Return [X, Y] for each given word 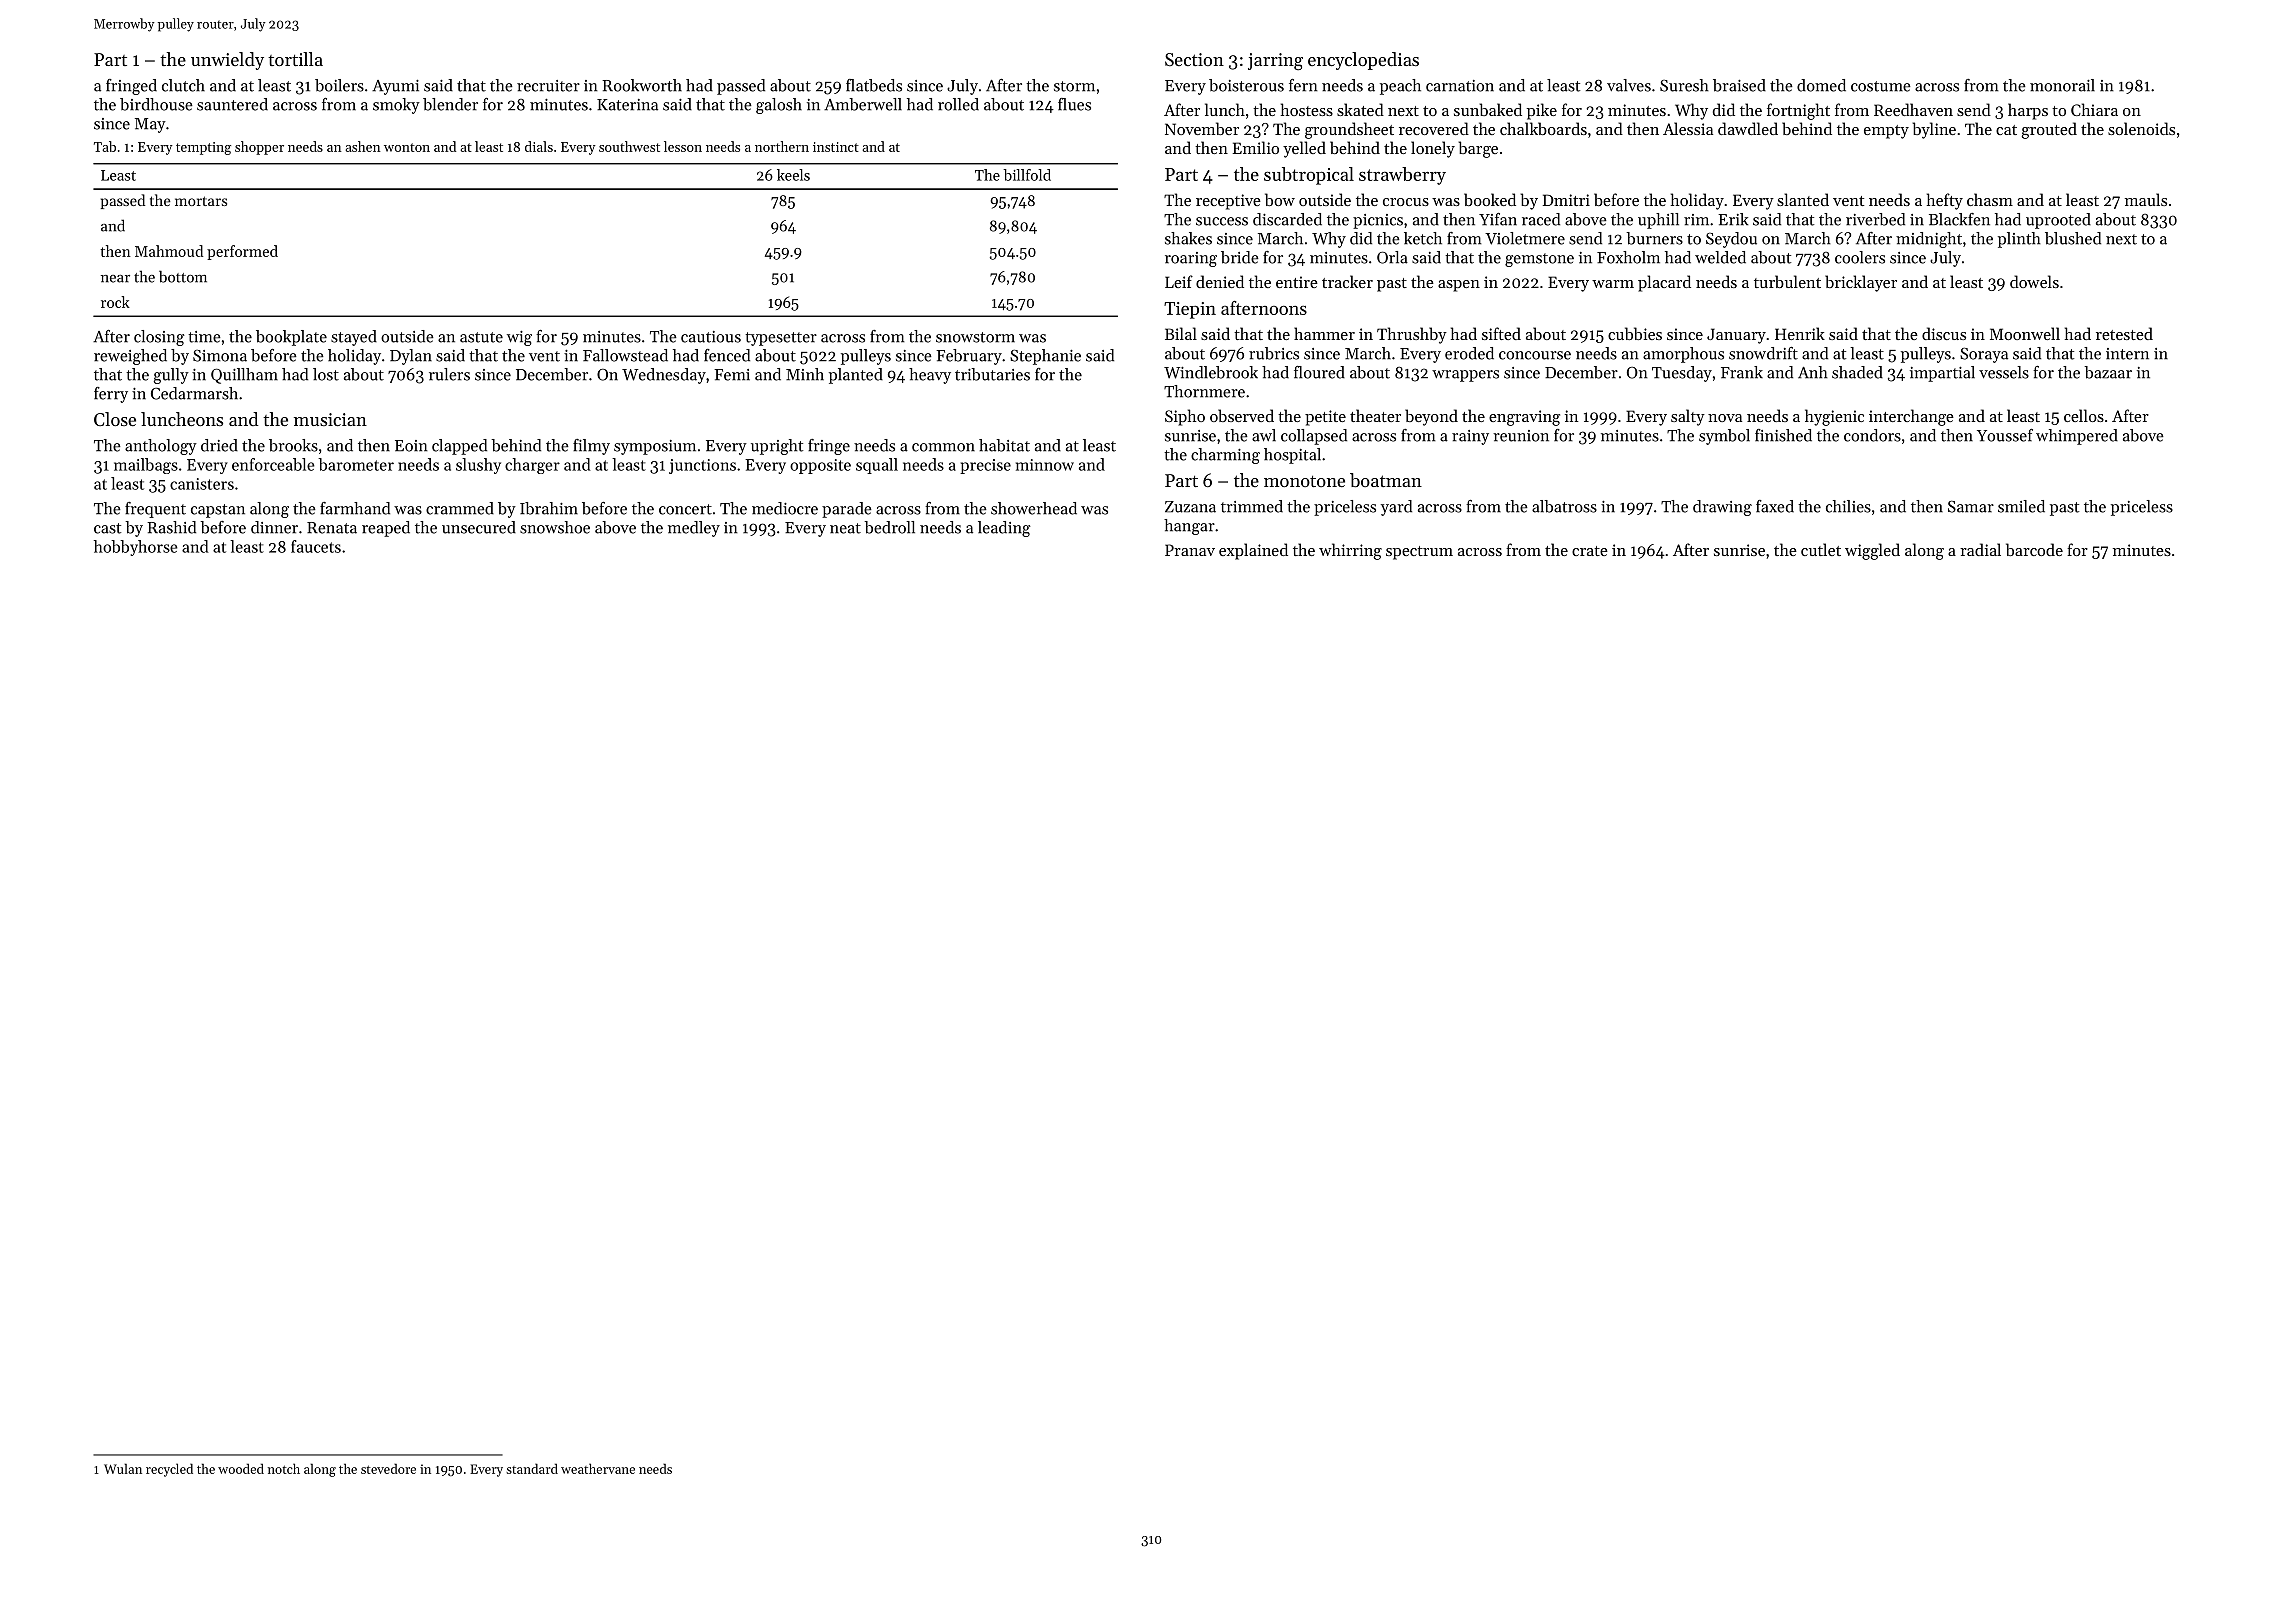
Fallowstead [625, 355]
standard [532, 1468]
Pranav [1190, 550]
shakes [1188, 238]
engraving [1524, 418]
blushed [2073, 238]
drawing [1722, 508]
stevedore [388, 1468]
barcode [2034, 549]
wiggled [1872, 551]
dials [539, 146]
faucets [316, 546]
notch [284, 1468]
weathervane [598, 1468]
